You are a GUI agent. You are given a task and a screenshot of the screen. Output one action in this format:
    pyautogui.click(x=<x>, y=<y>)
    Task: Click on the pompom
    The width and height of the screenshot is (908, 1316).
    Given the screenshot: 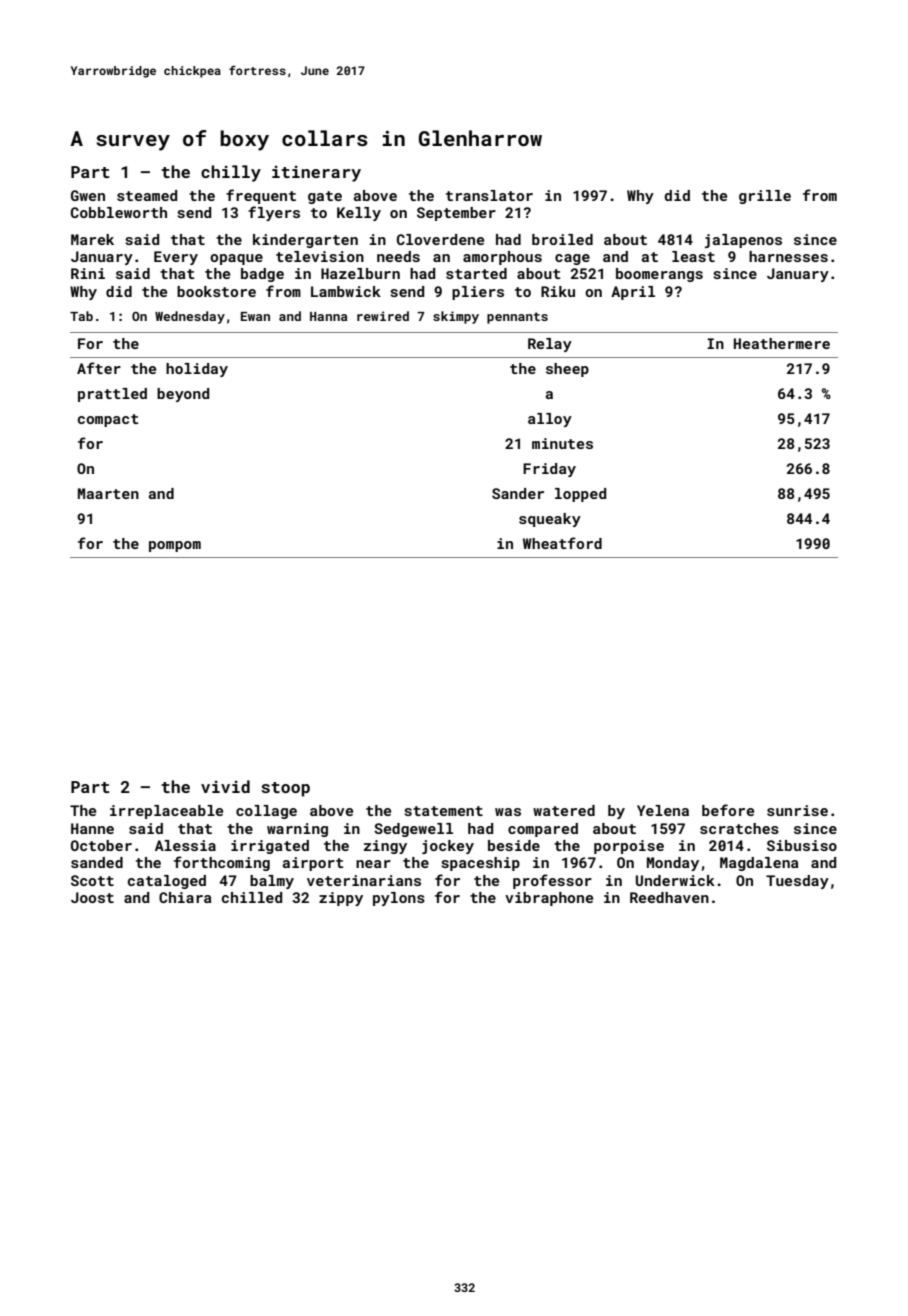 What is the action you would take?
    pyautogui.click(x=175, y=546)
